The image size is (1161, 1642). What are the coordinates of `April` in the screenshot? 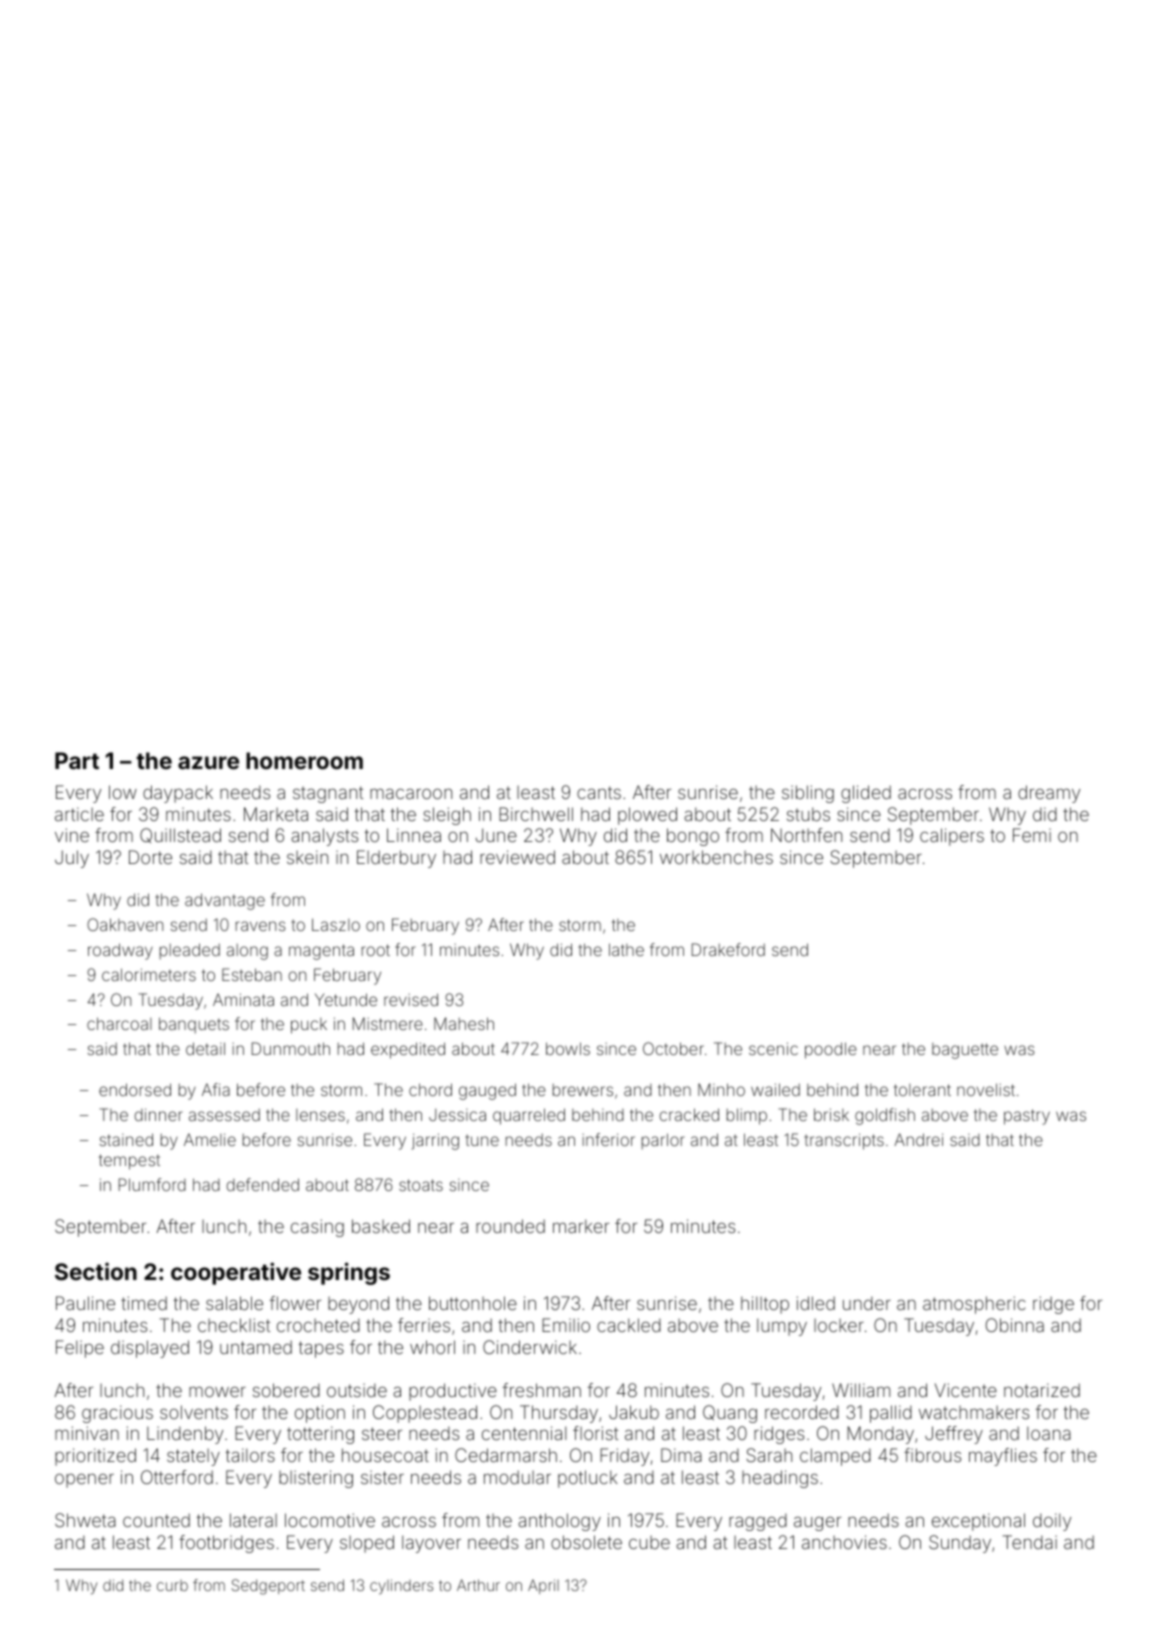 It's located at (543, 1586).
